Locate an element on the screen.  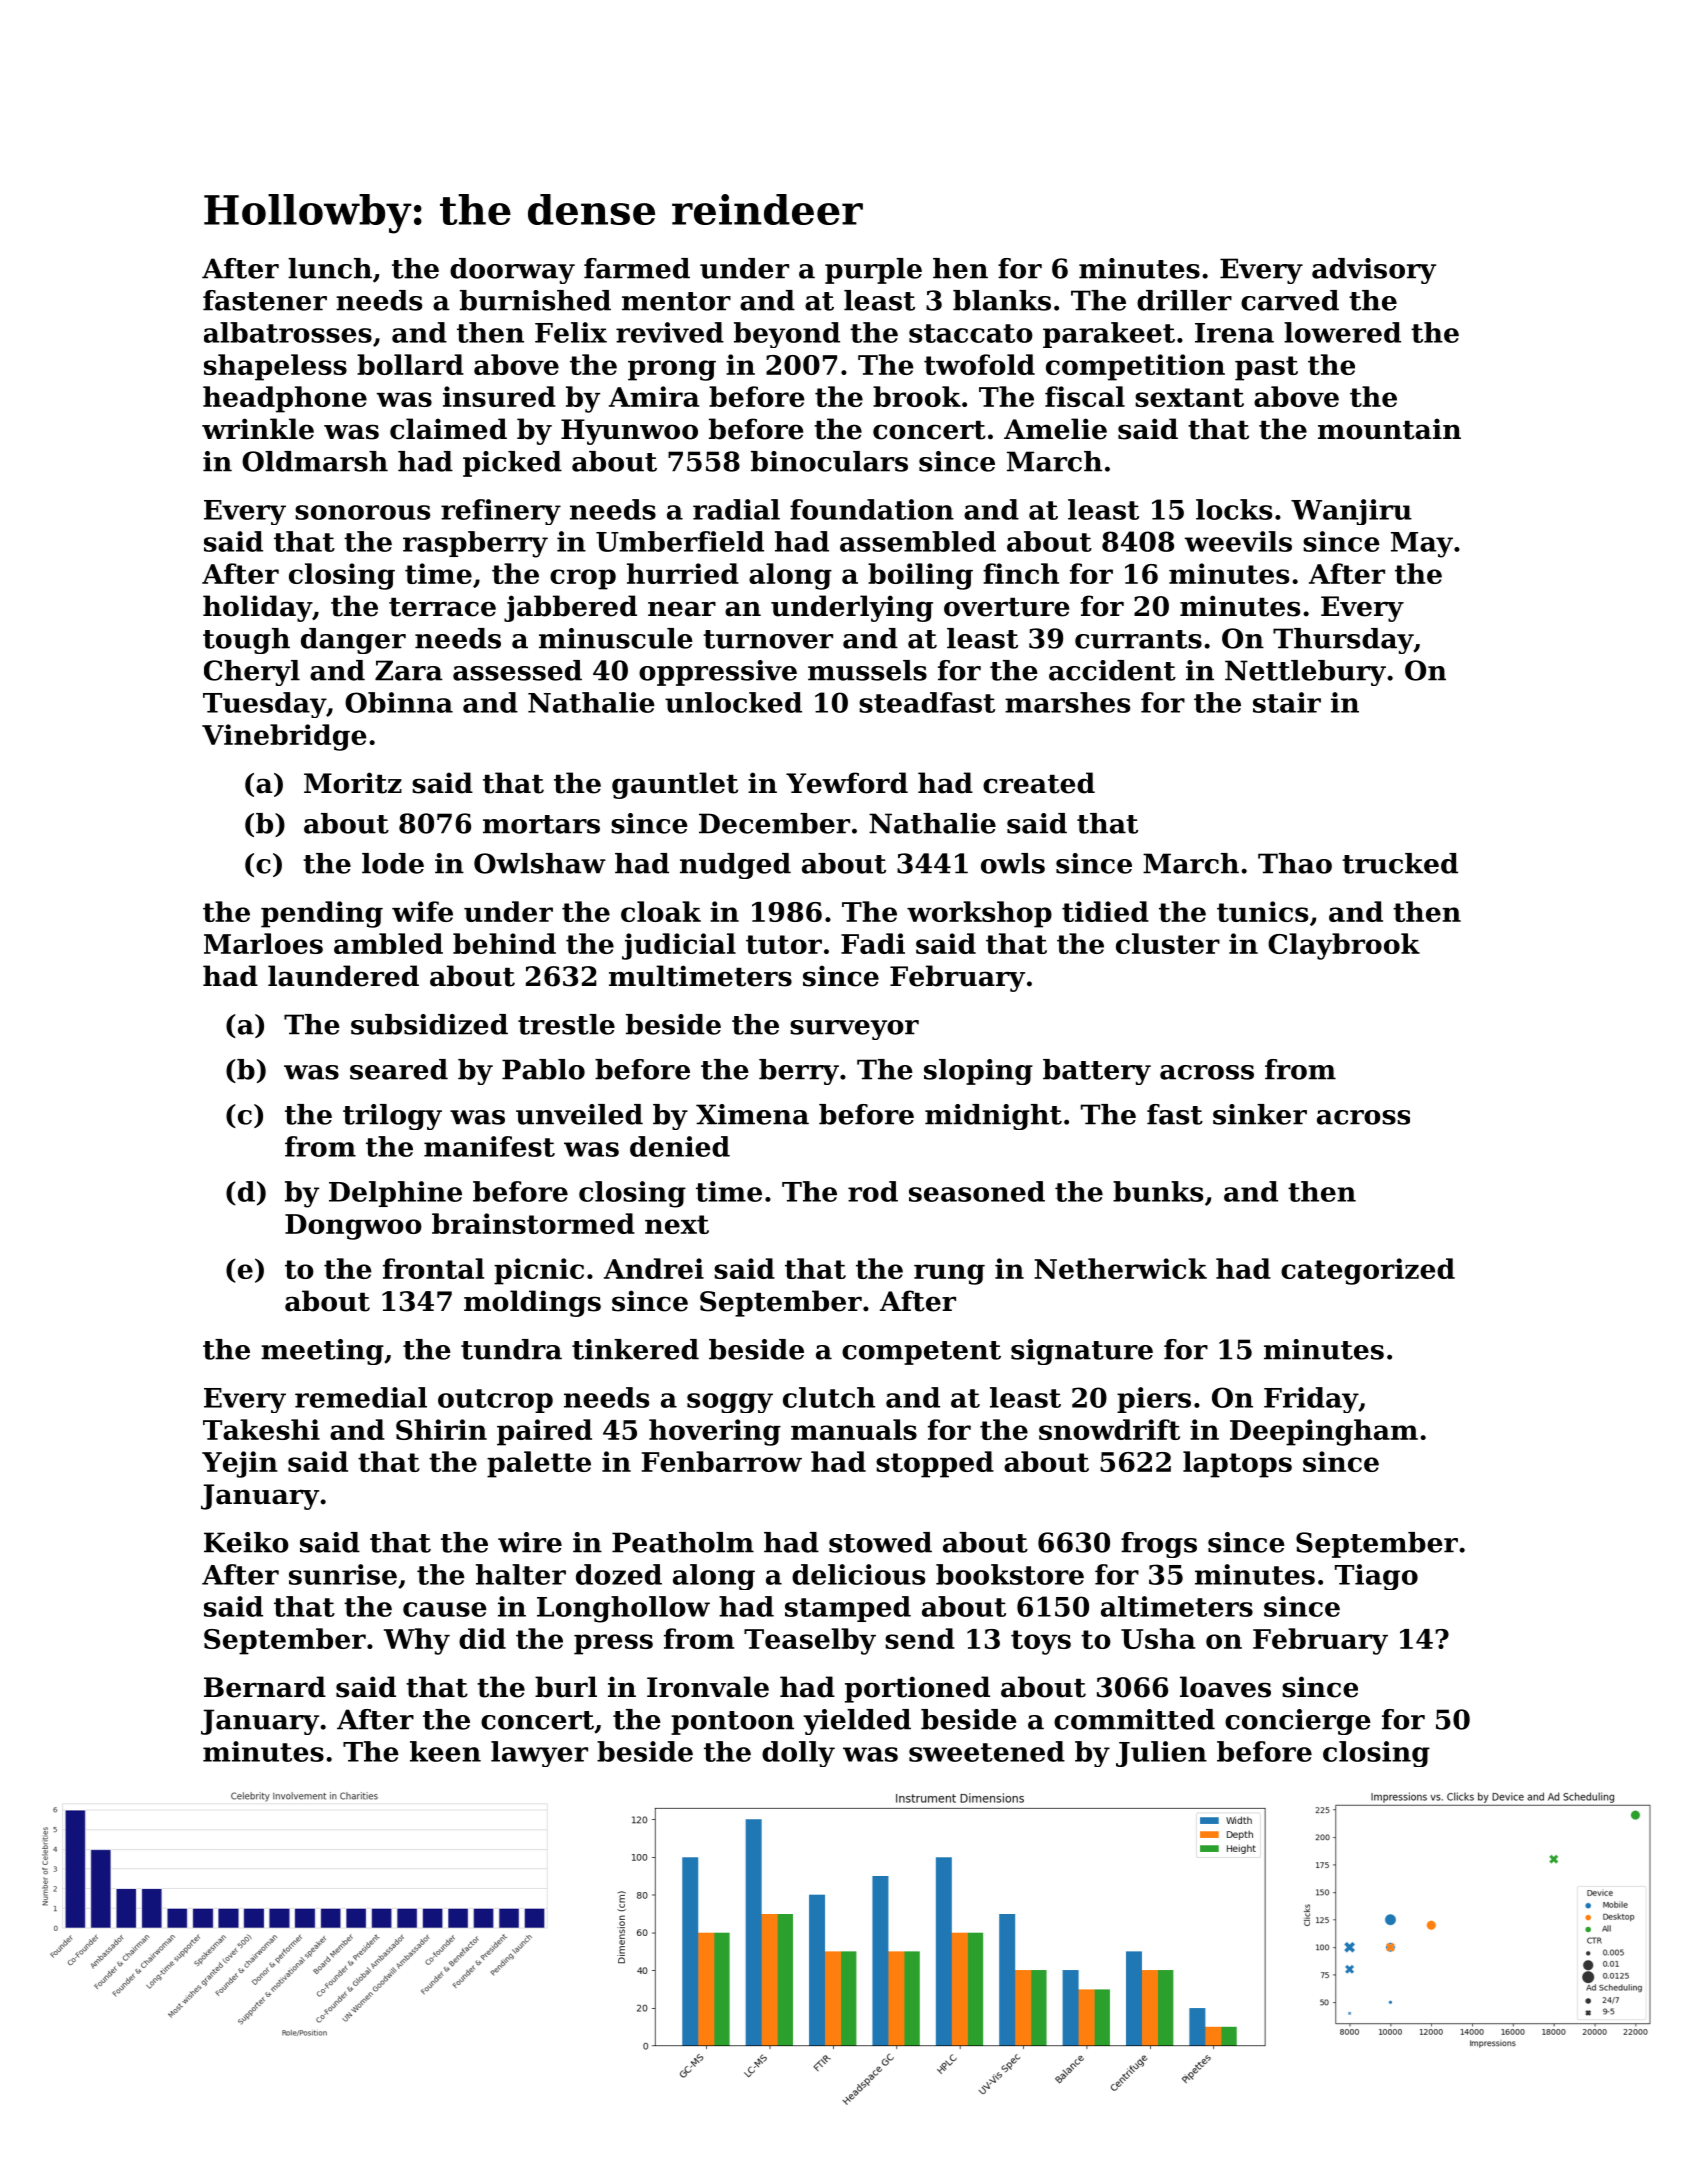
sextant is located at coordinates (1189, 397).
